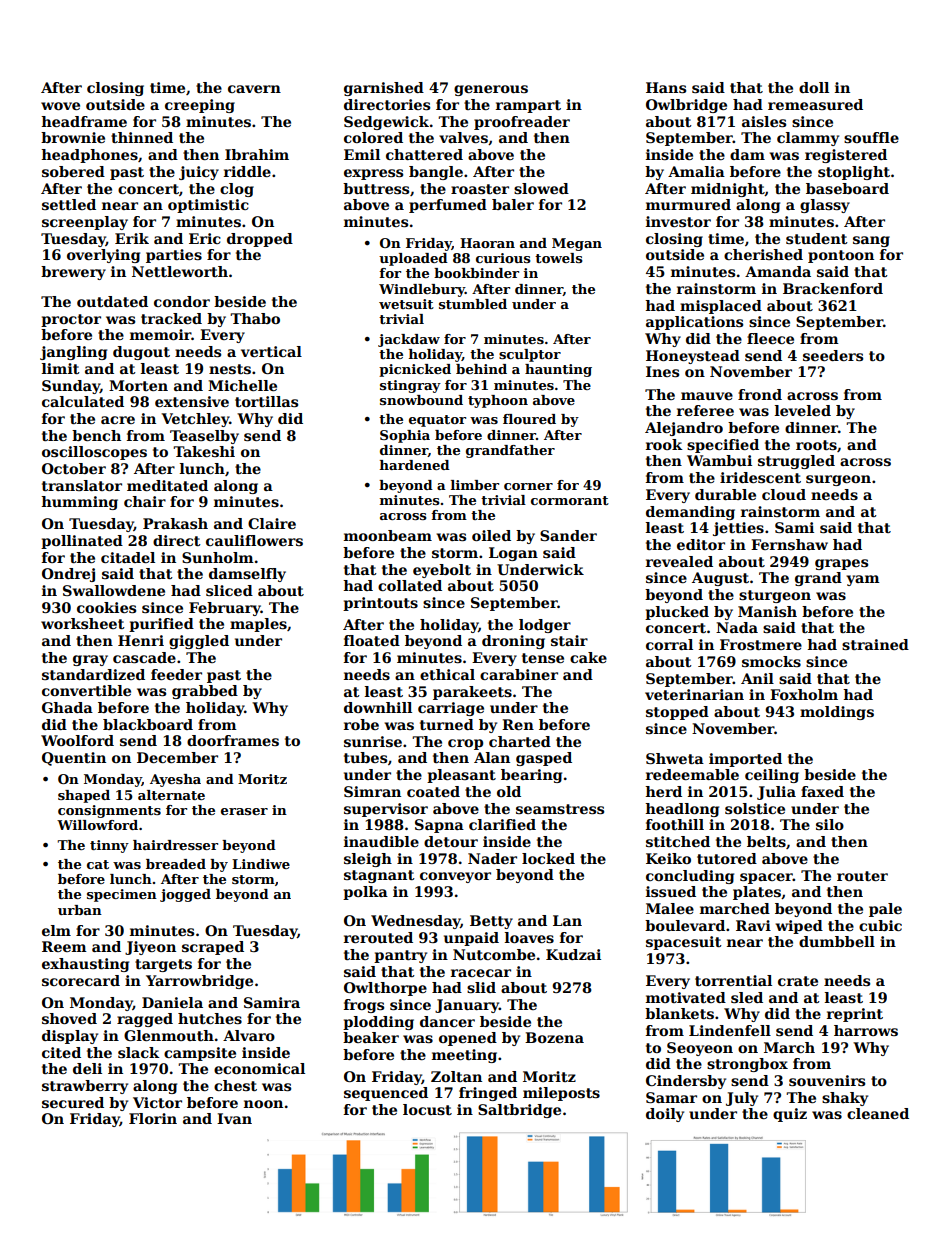 This screenshot has width=952, height=1233. Describe the element at coordinates (60, 106) in the screenshot. I see `wove` at that location.
